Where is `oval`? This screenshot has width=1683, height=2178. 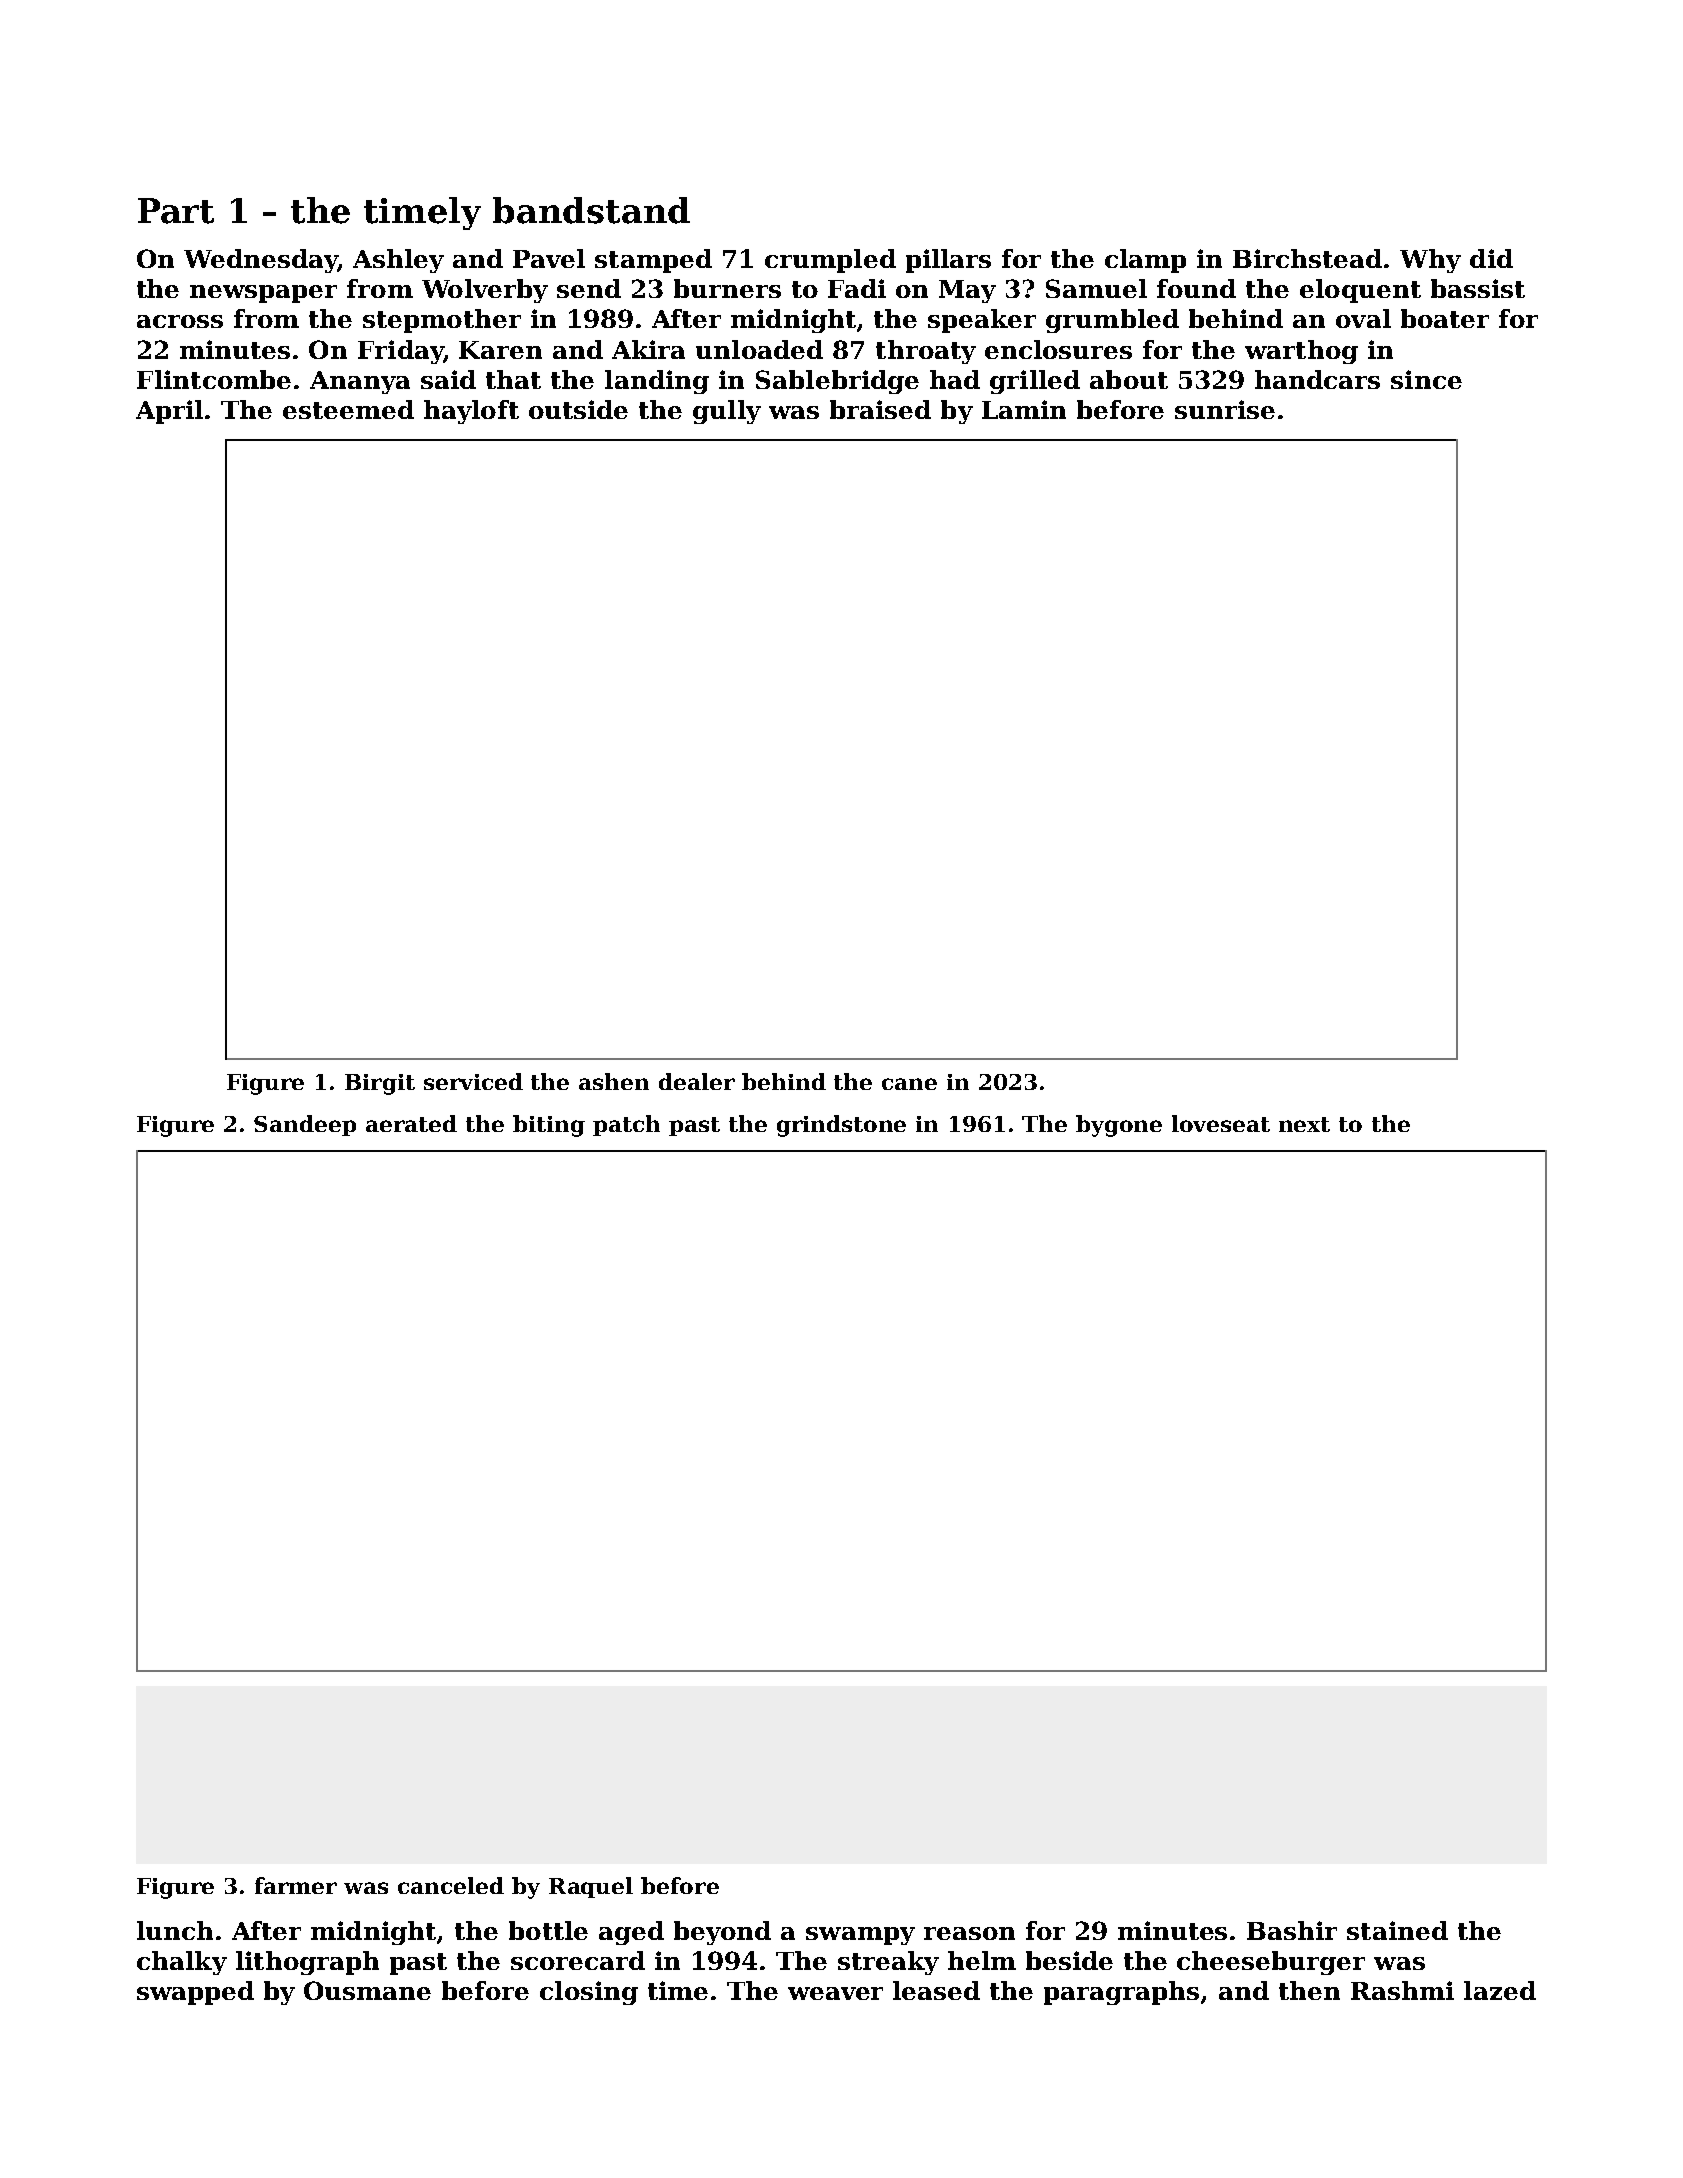
oval is located at coordinates (1363, 318).
